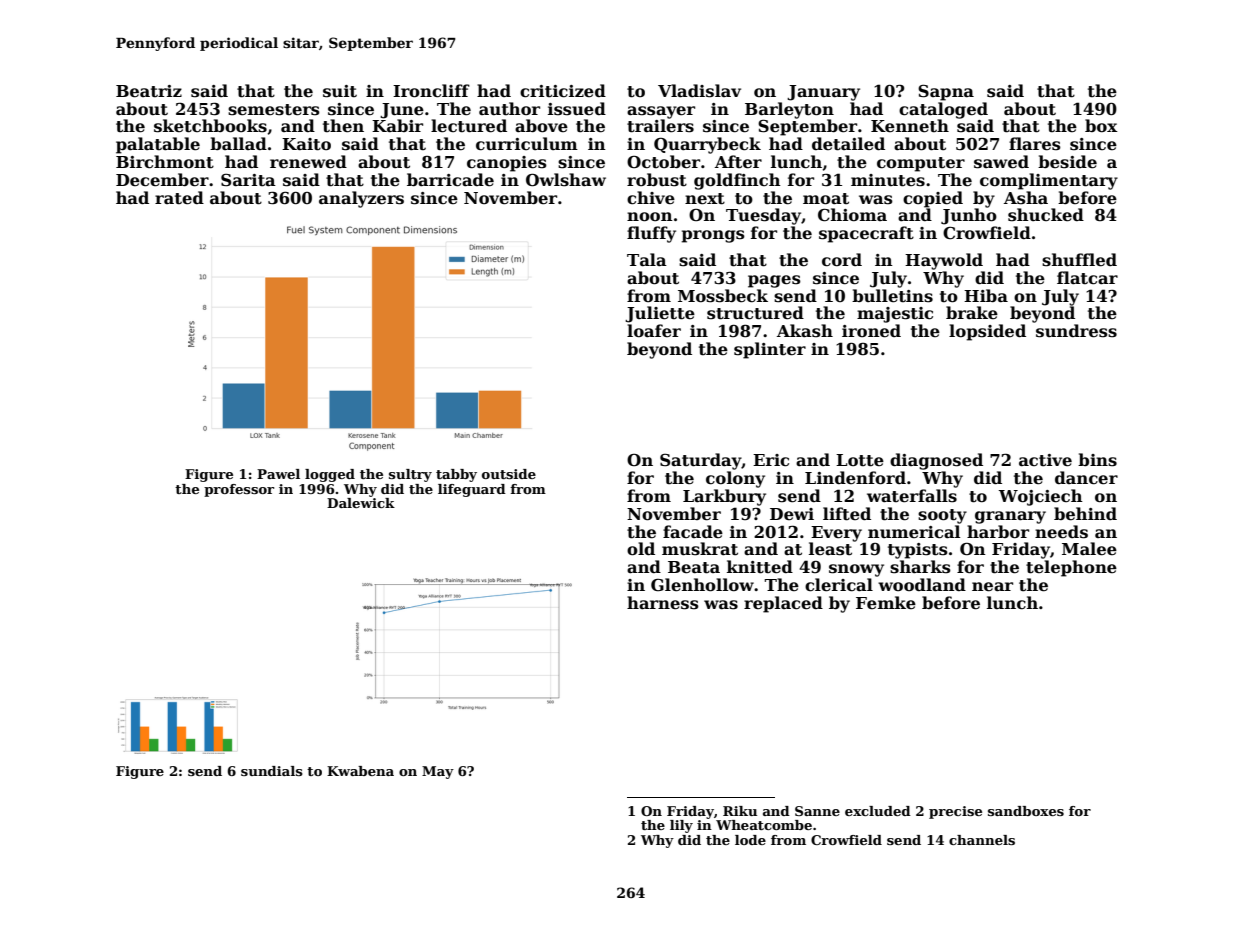 The image size is (1233, 952). Describe the element at coordinates (149, 91) in the screenshot. I see `Beatriz` at that location.
